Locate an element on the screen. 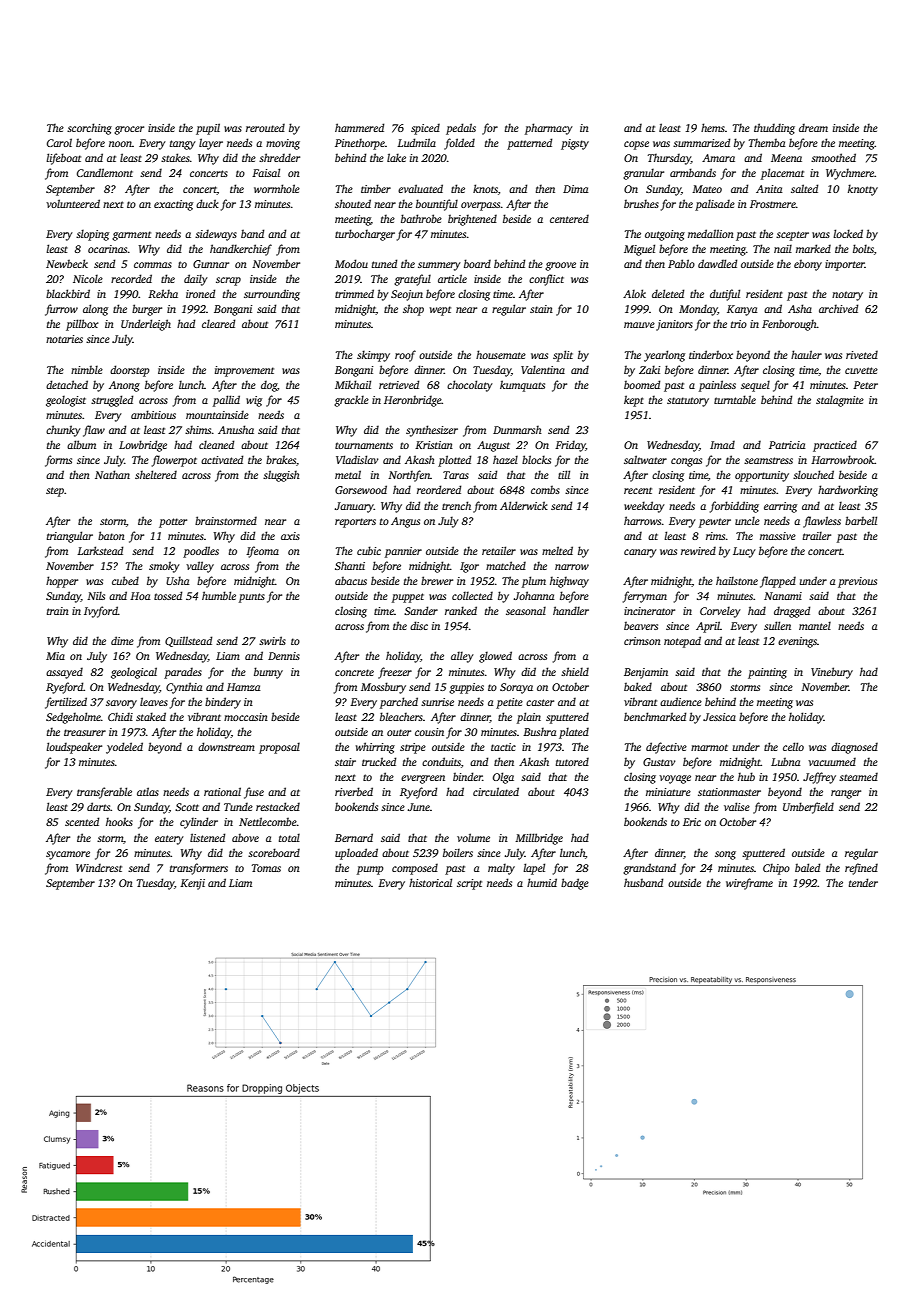 Image resolution: width=924 pixels, height=1308 pixels. trio is located at coordinates (739, 324).
